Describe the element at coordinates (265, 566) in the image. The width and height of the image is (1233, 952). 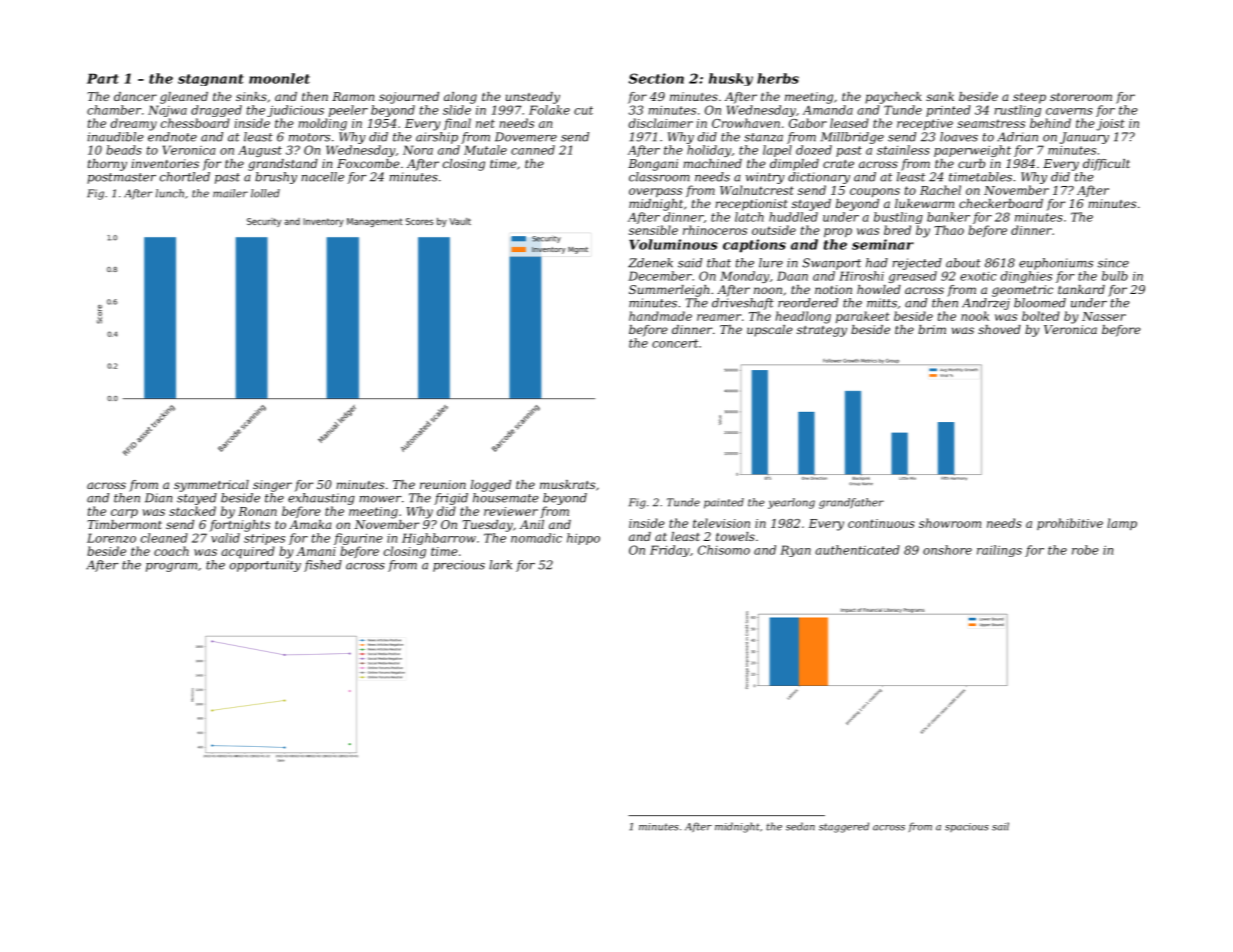
I see `opportunity` at that location.
